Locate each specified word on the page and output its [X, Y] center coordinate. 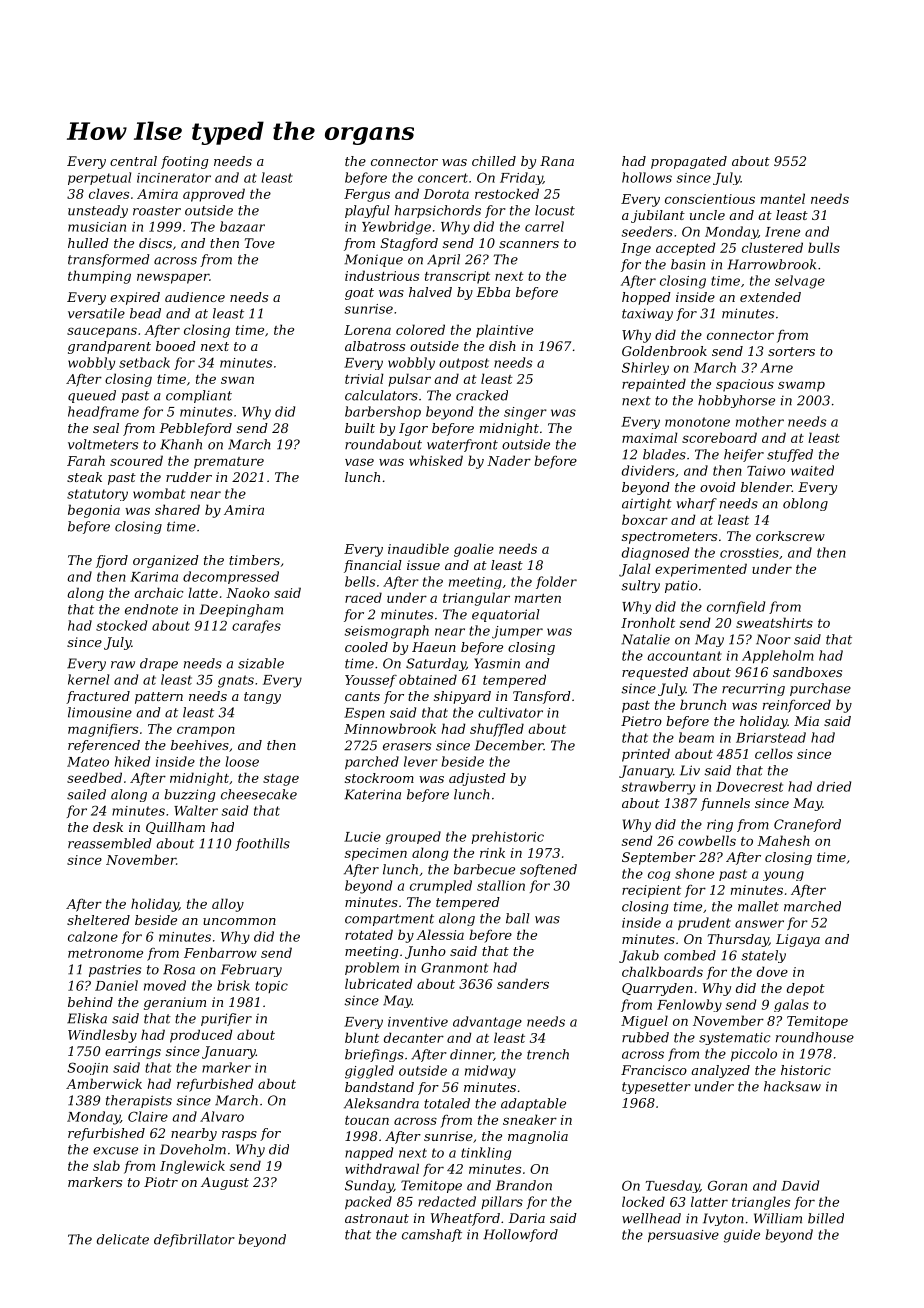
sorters [791, 351]
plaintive [504, 331]
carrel [544, 226]
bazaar [242, 226]
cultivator [510, 712]
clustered [772, 247]
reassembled [110, 843]
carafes [256, 626]
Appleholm [778, 657]
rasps [239, 1136]
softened [548, 870]
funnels [725, 804]
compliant [199, 396]
